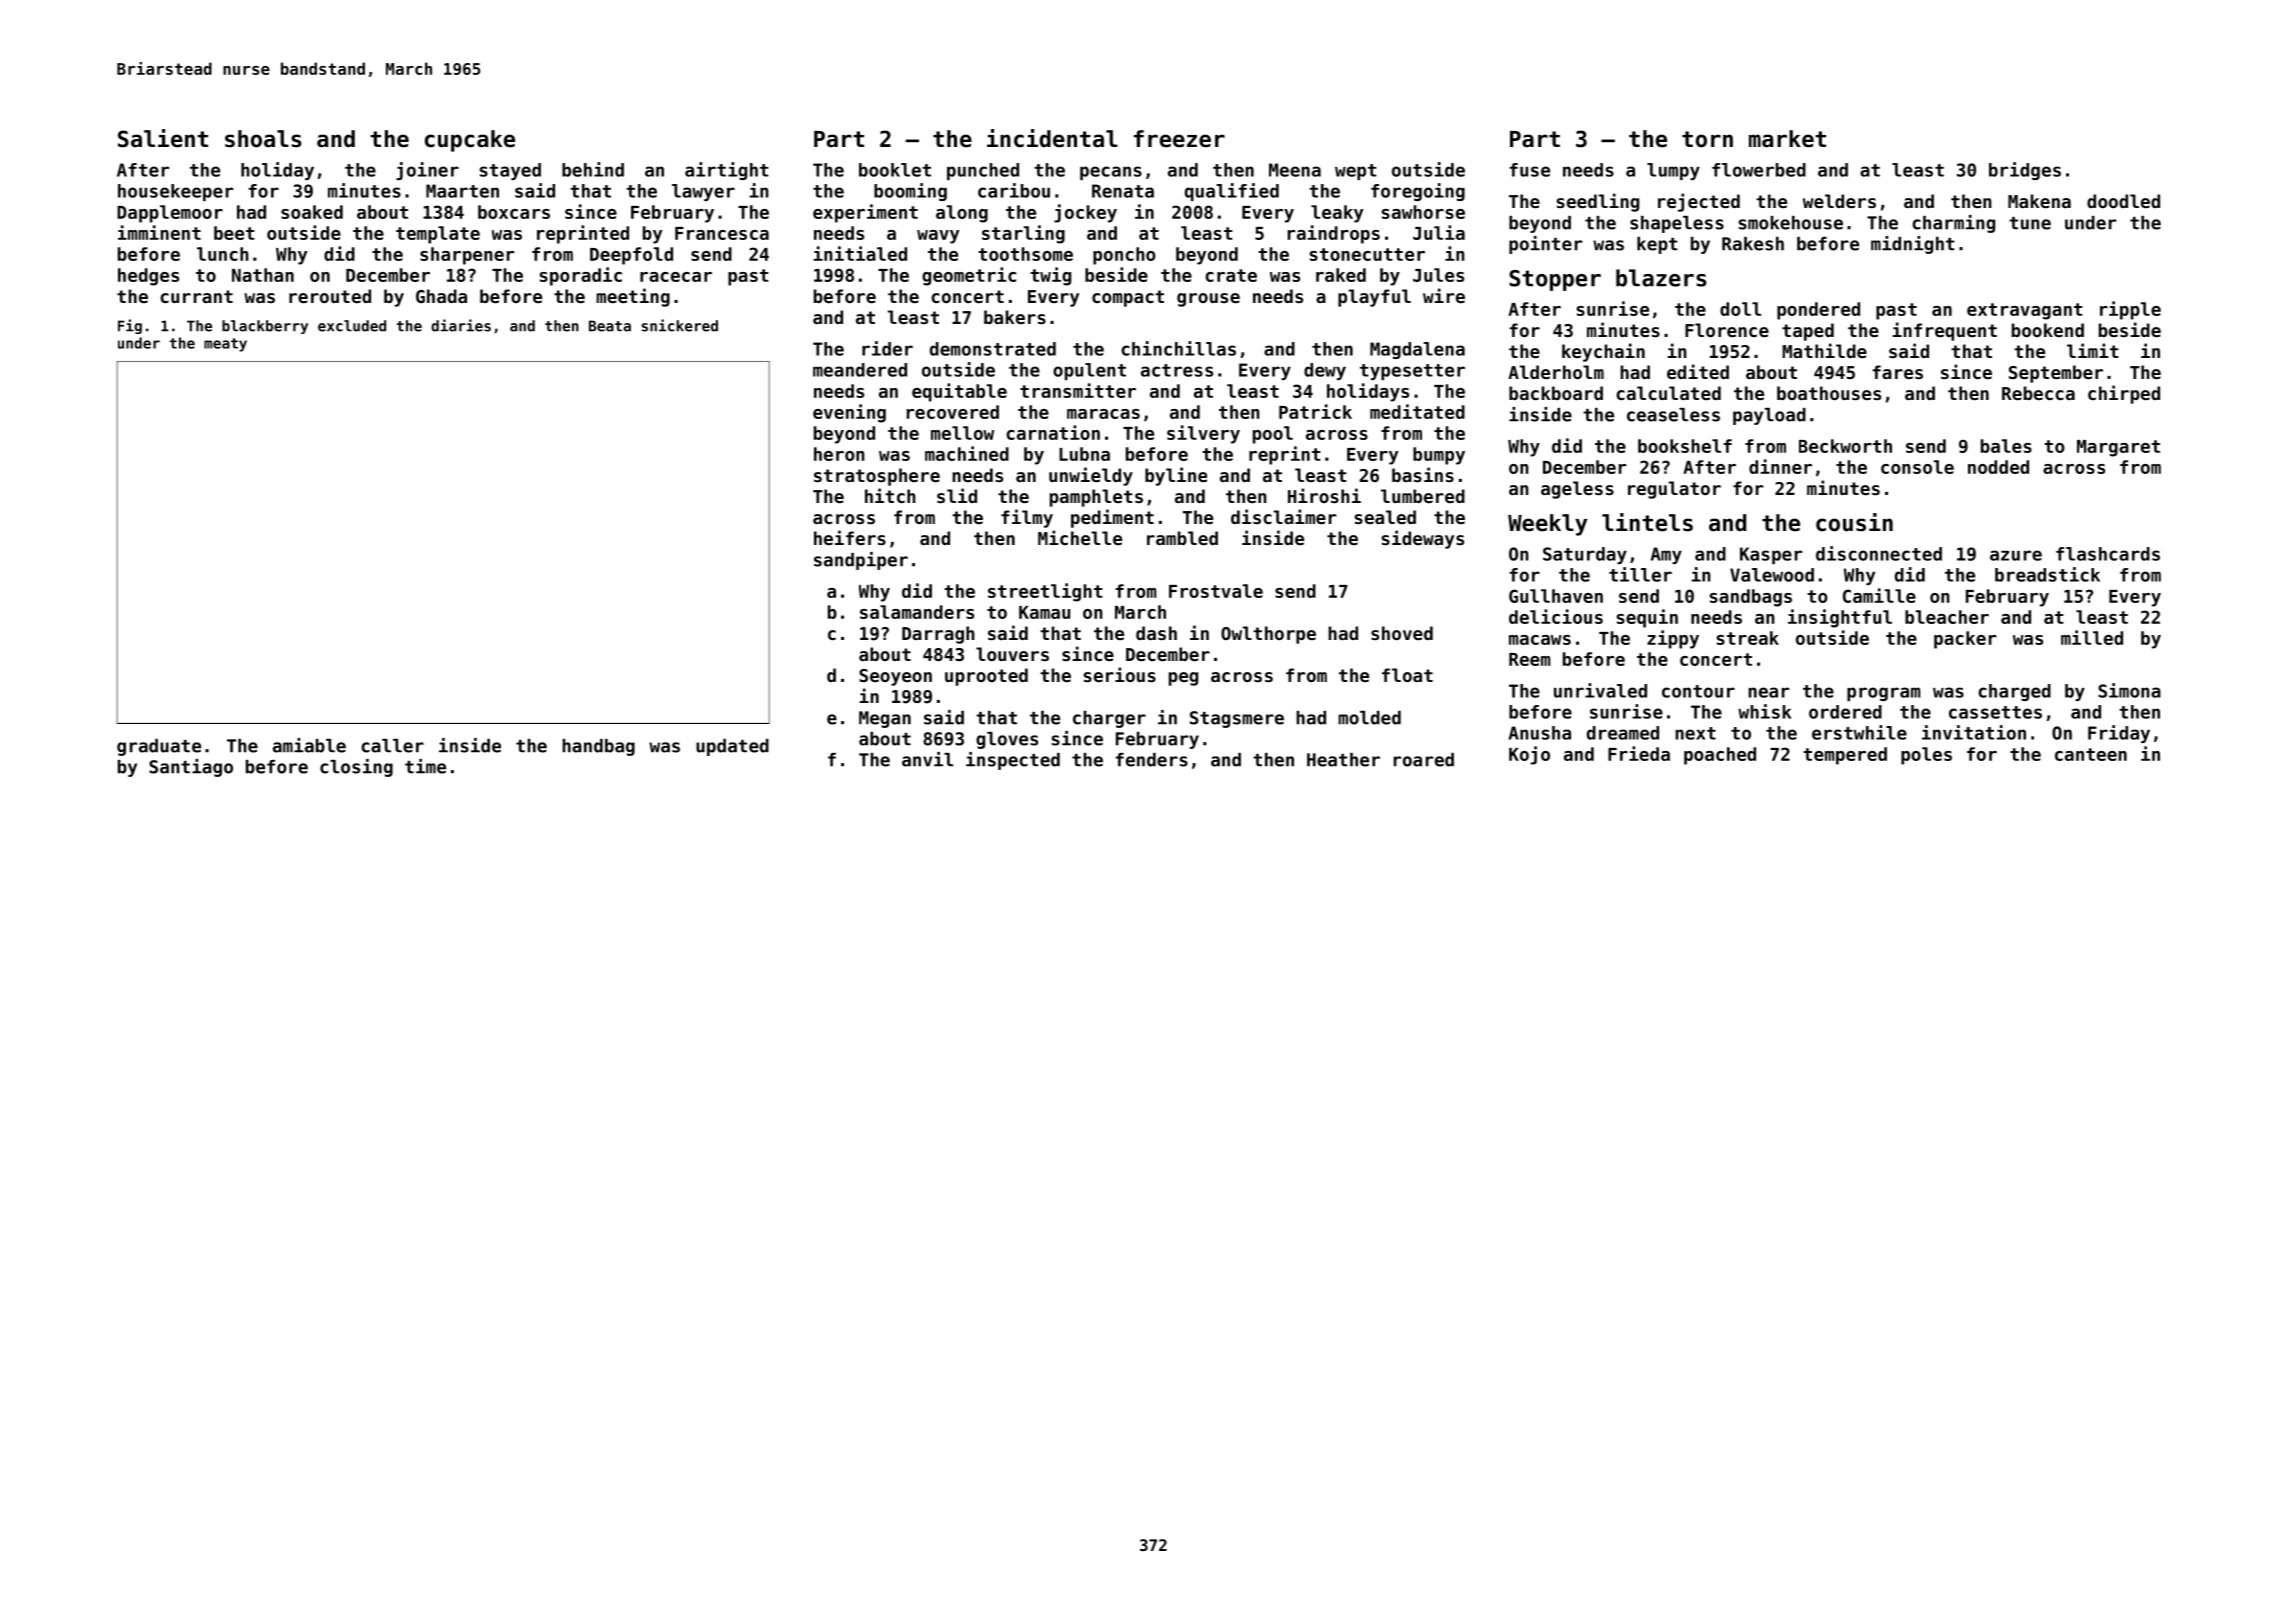  I want to click on actress, so click(1177, 370).
